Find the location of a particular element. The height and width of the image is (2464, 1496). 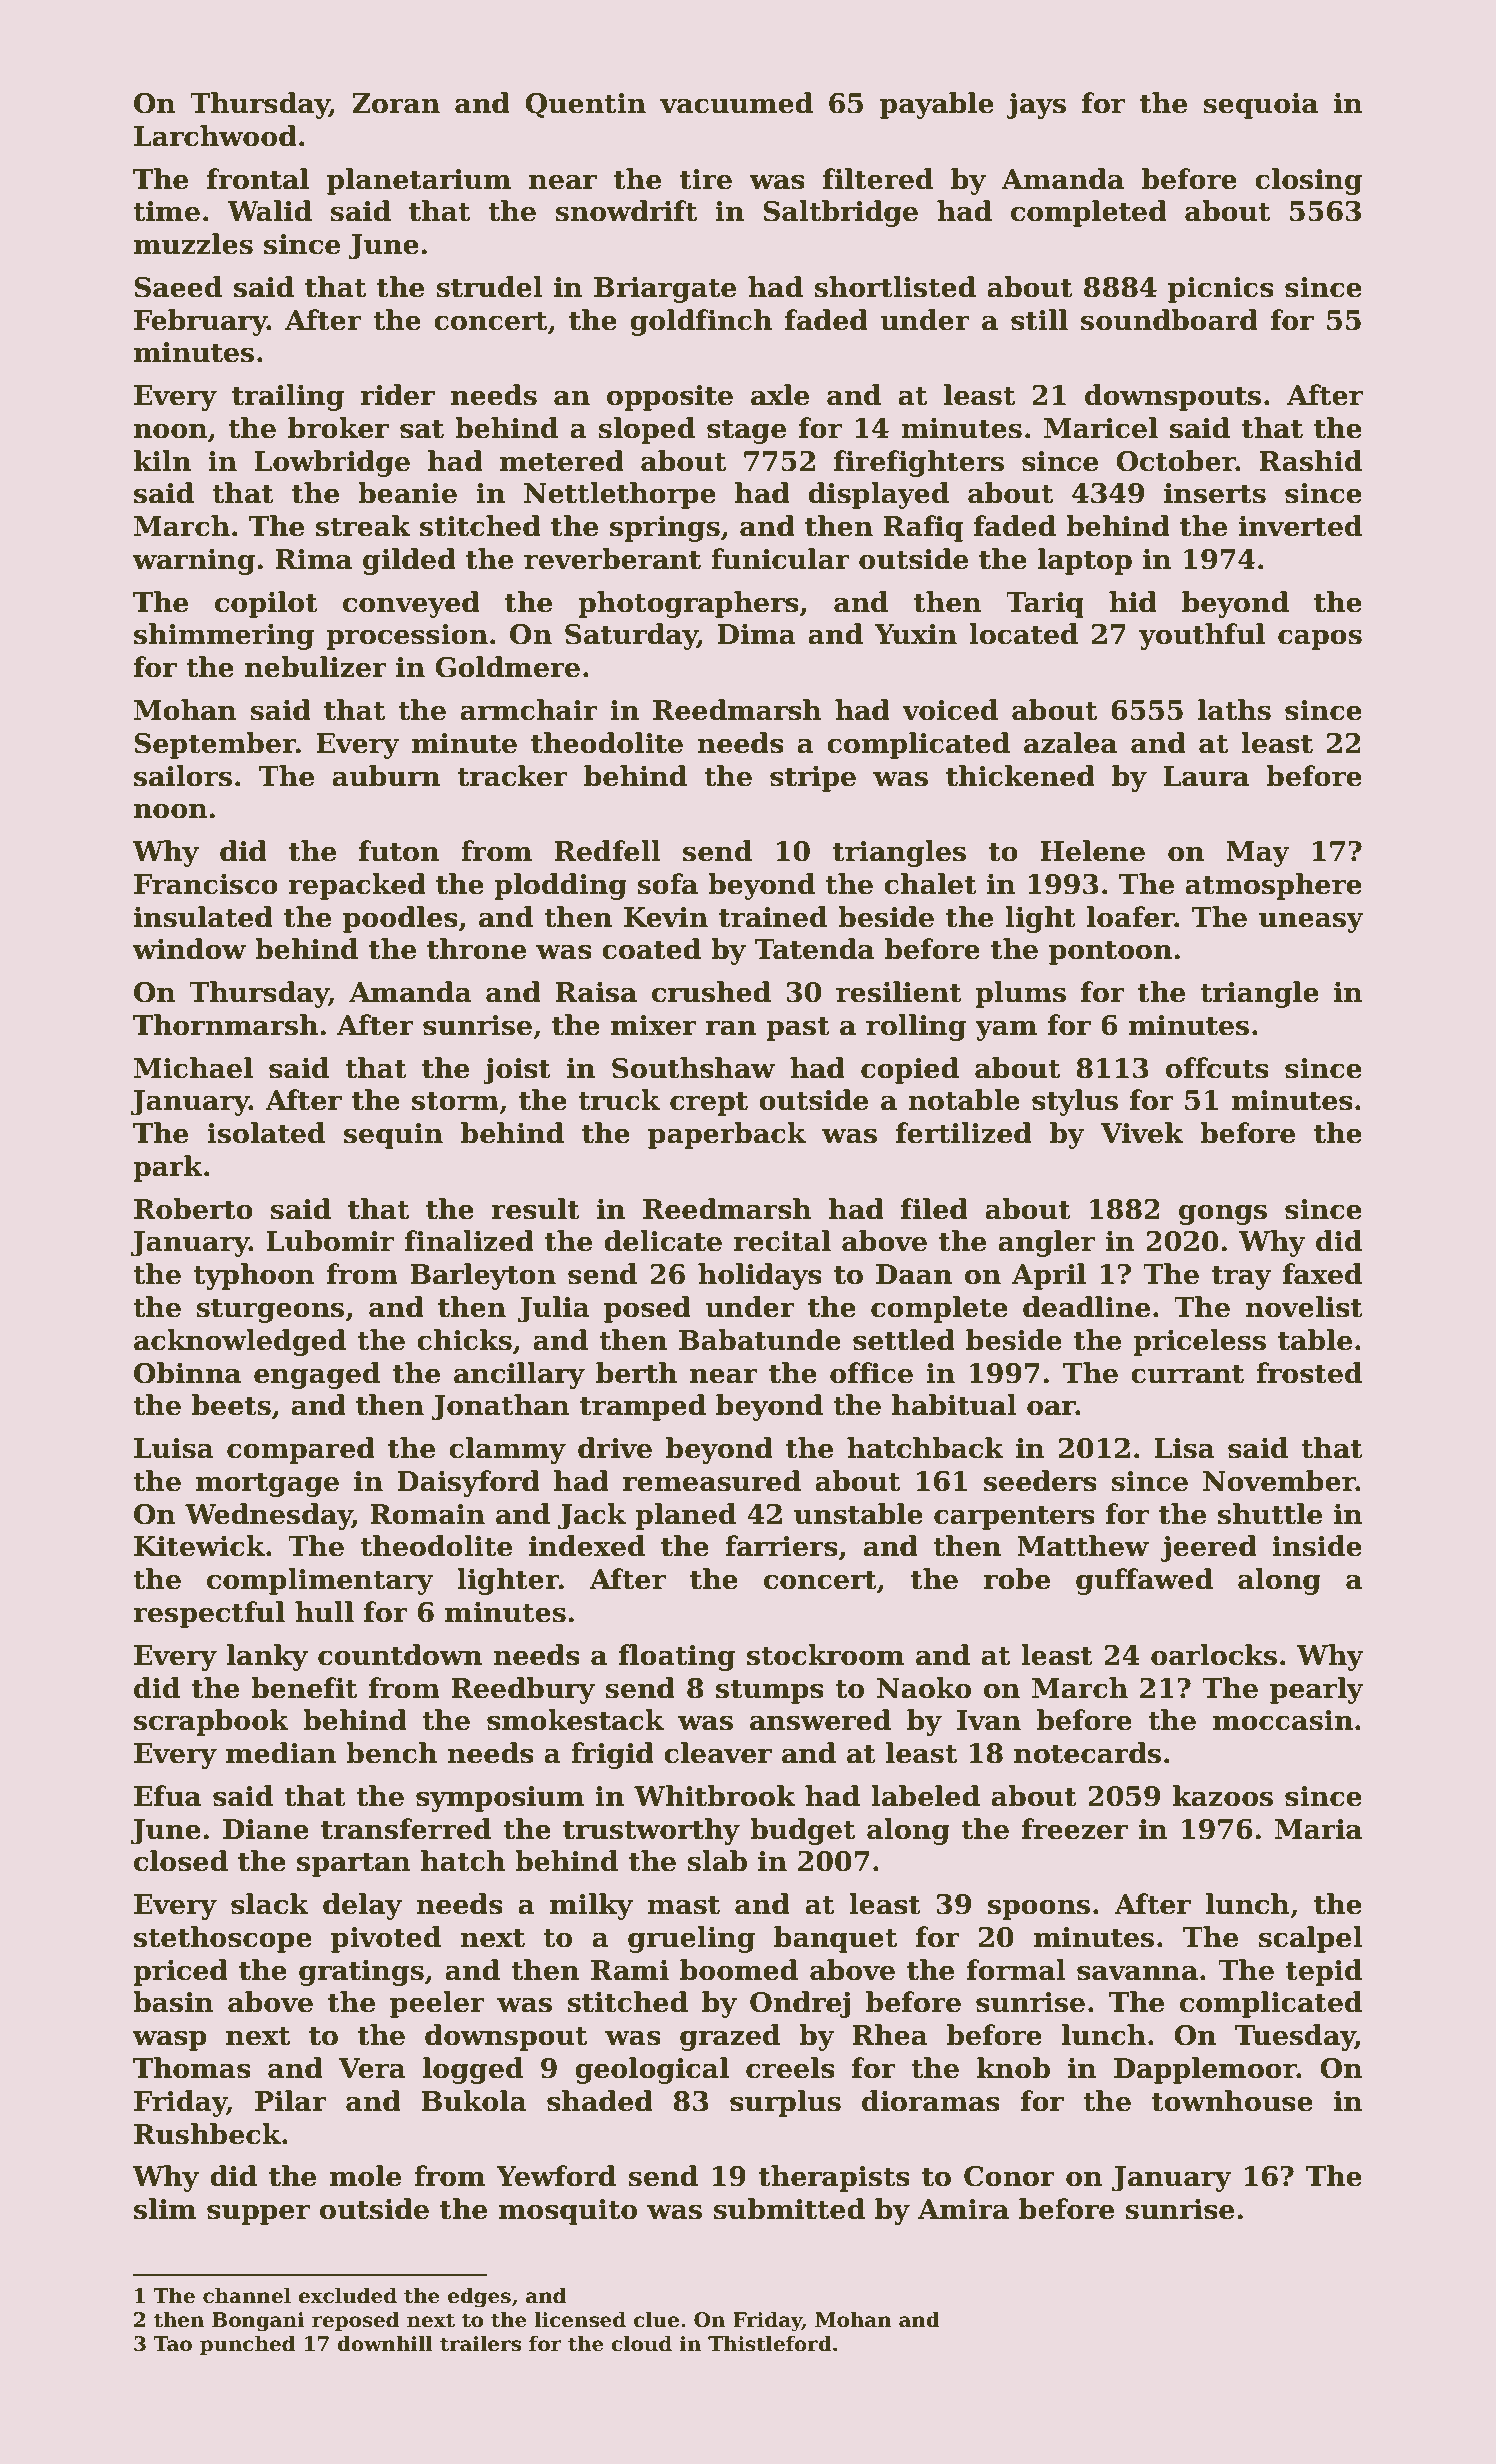

slim is located at coordinates (165, 2209).
